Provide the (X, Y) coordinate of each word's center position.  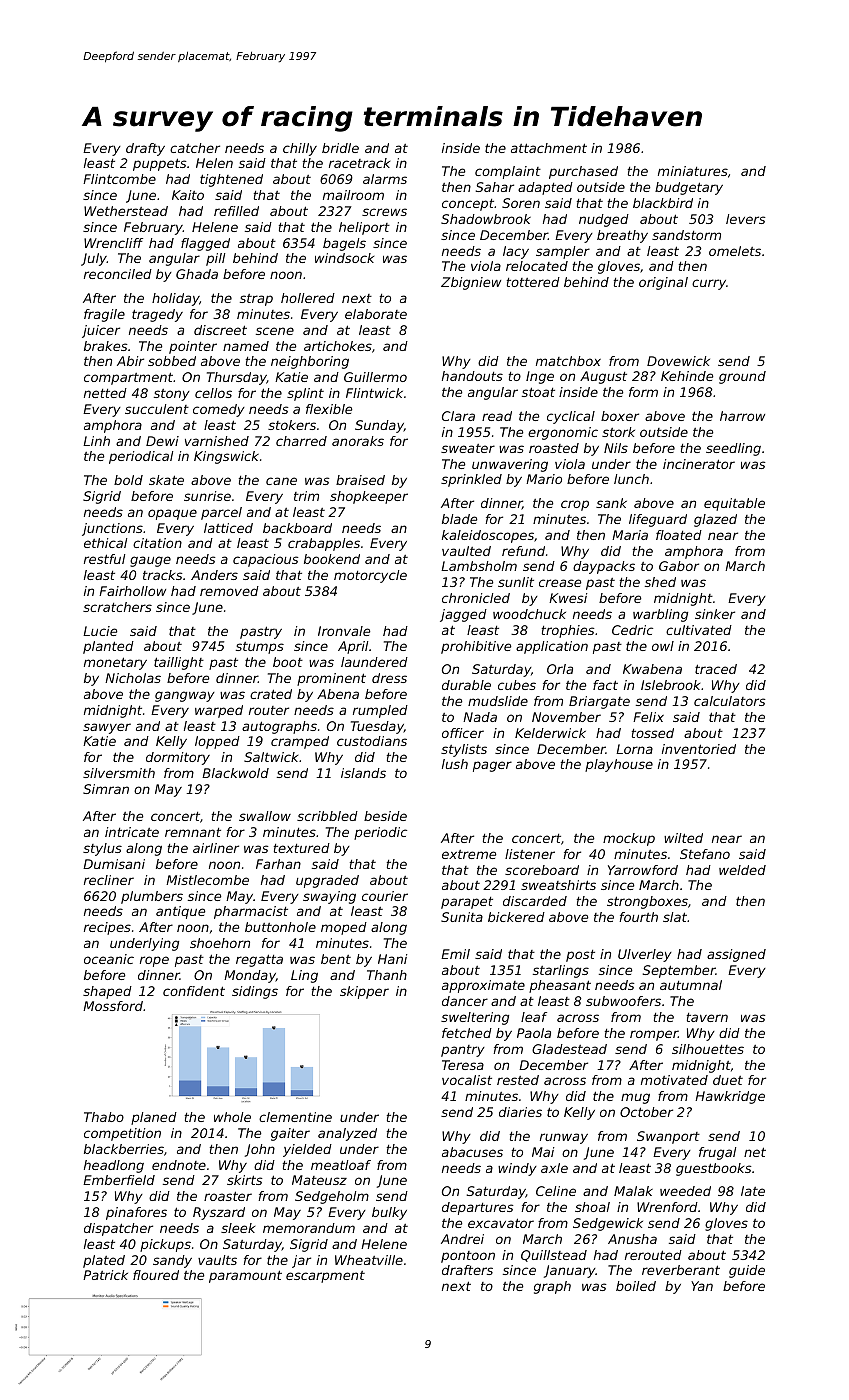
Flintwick (374, 393)
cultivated (699, 630)
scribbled (327, 816)
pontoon (468, 1257)
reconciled (118, 274)
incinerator (699, 464)
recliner (109, 880)
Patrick (105, 1275)
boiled (636, 1286)
